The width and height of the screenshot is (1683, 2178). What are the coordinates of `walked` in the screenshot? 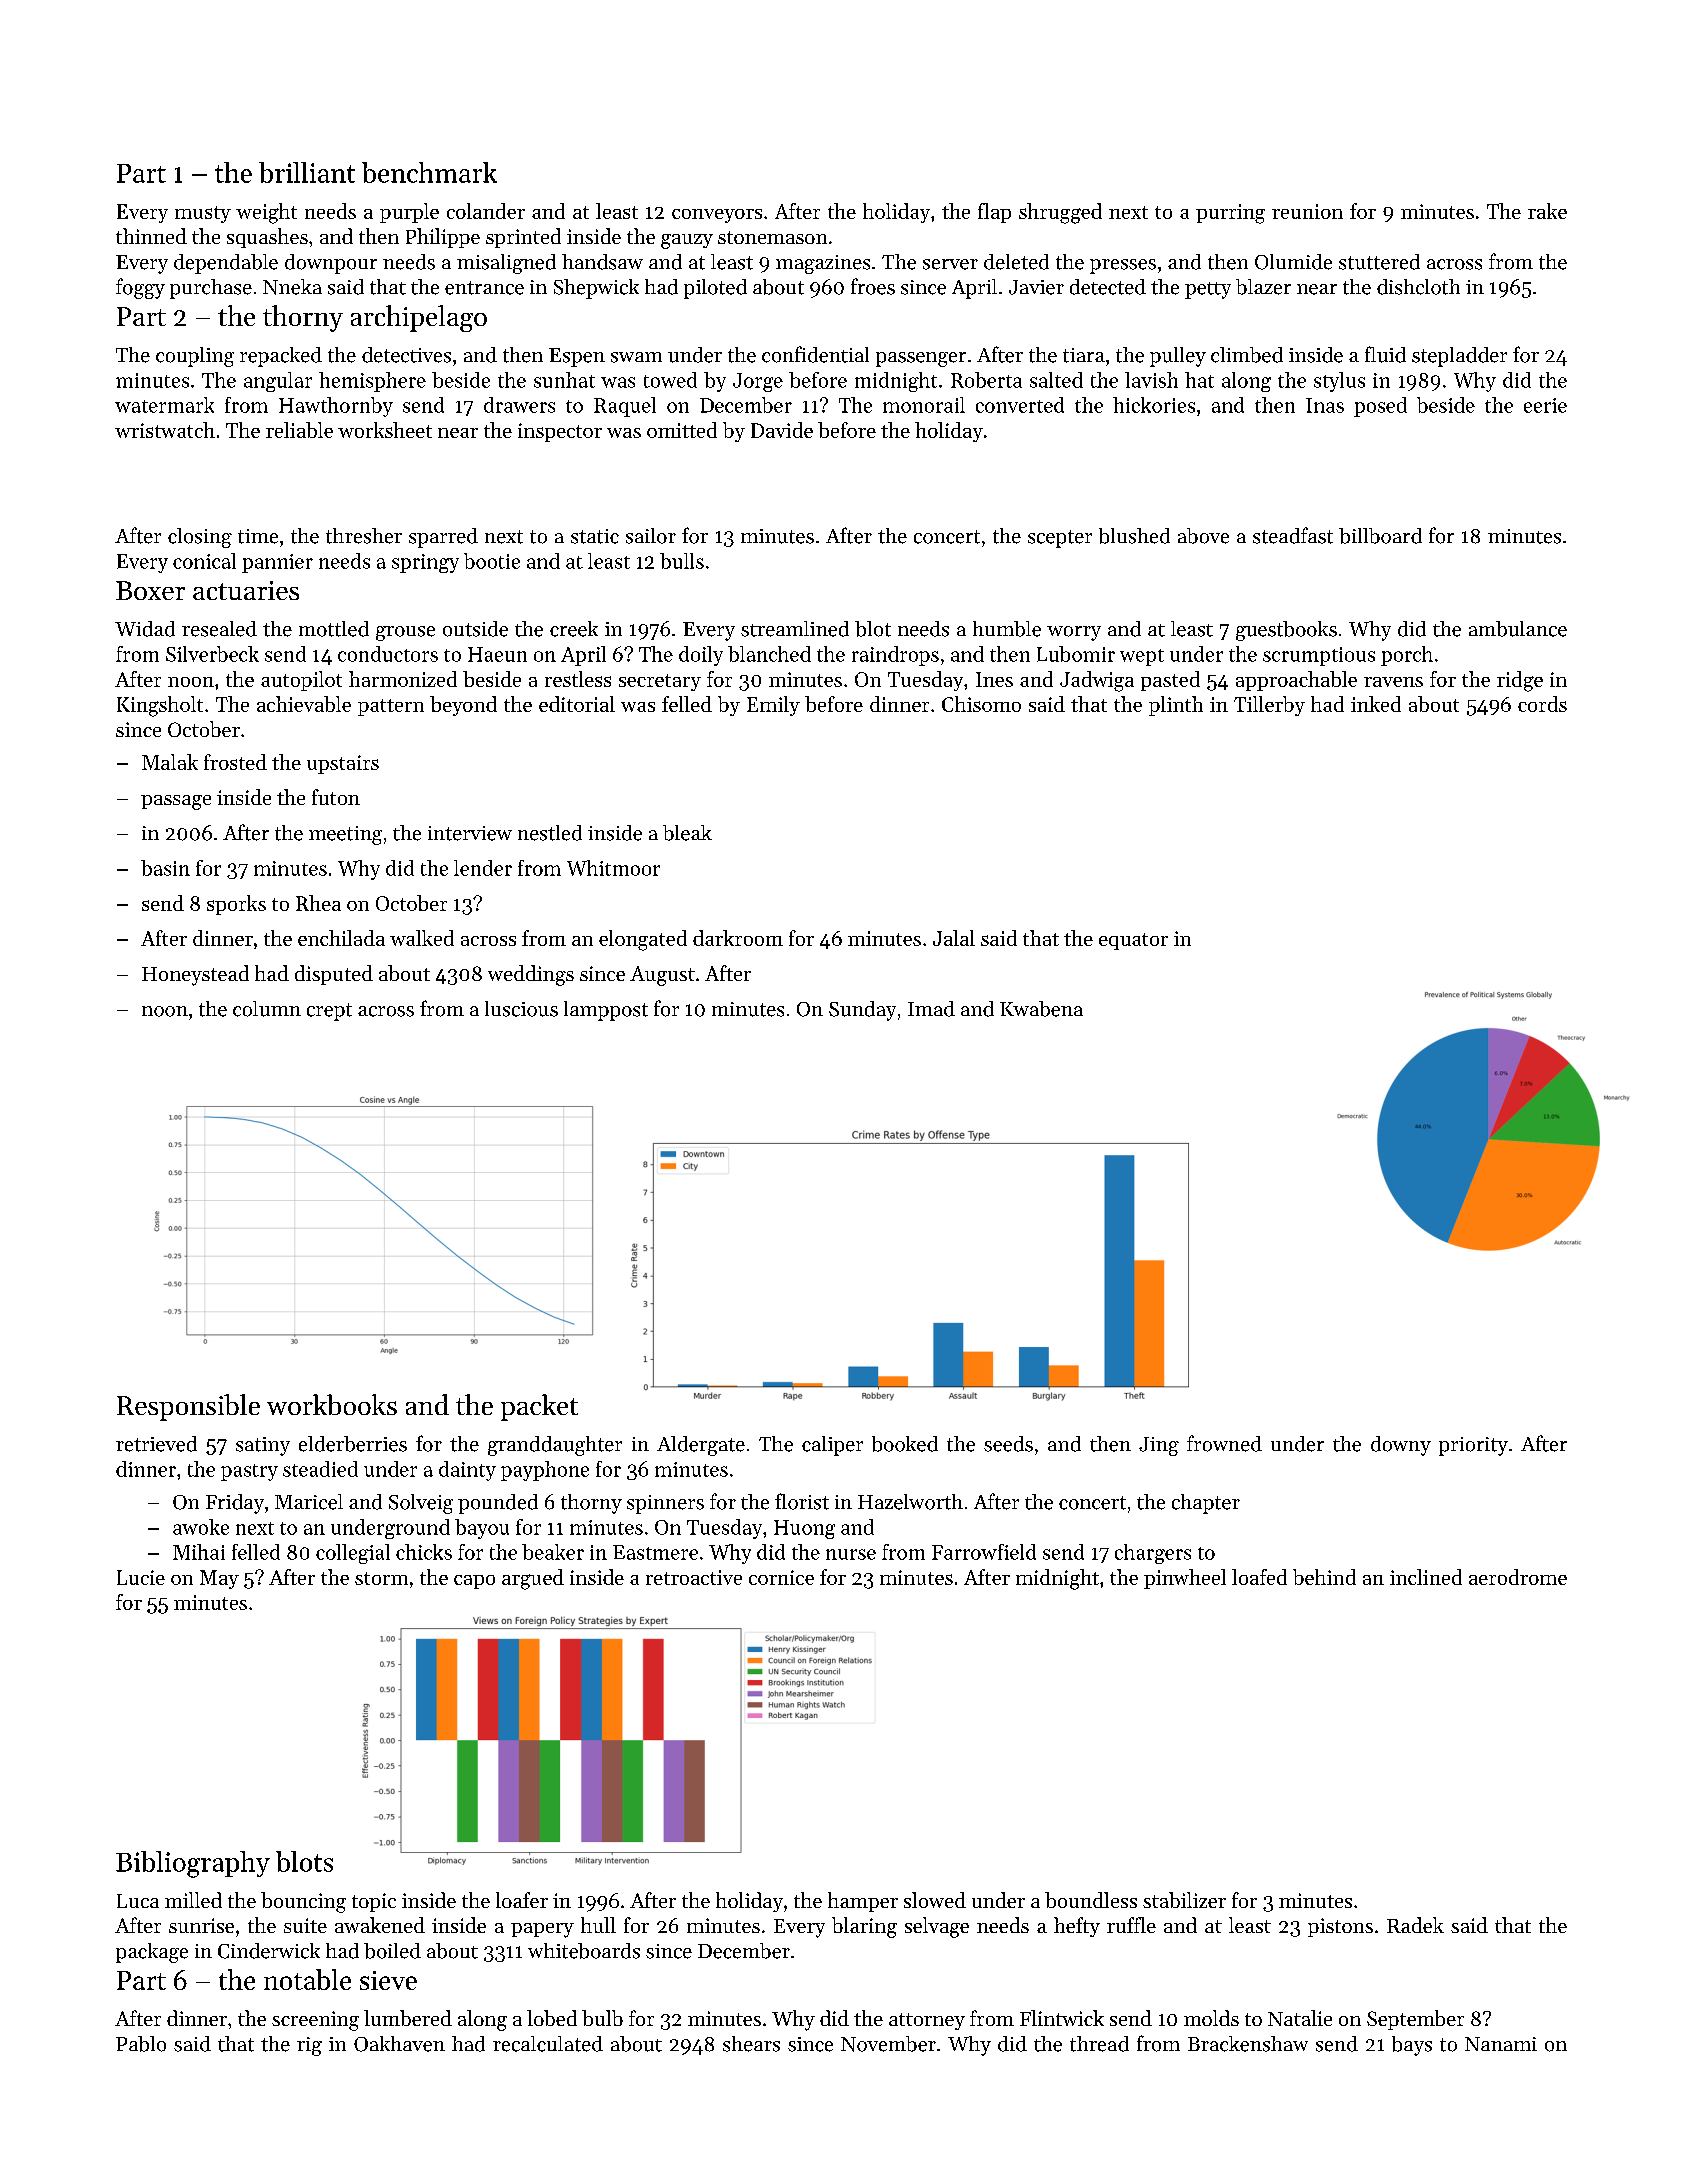 It's located at (422, 938).
